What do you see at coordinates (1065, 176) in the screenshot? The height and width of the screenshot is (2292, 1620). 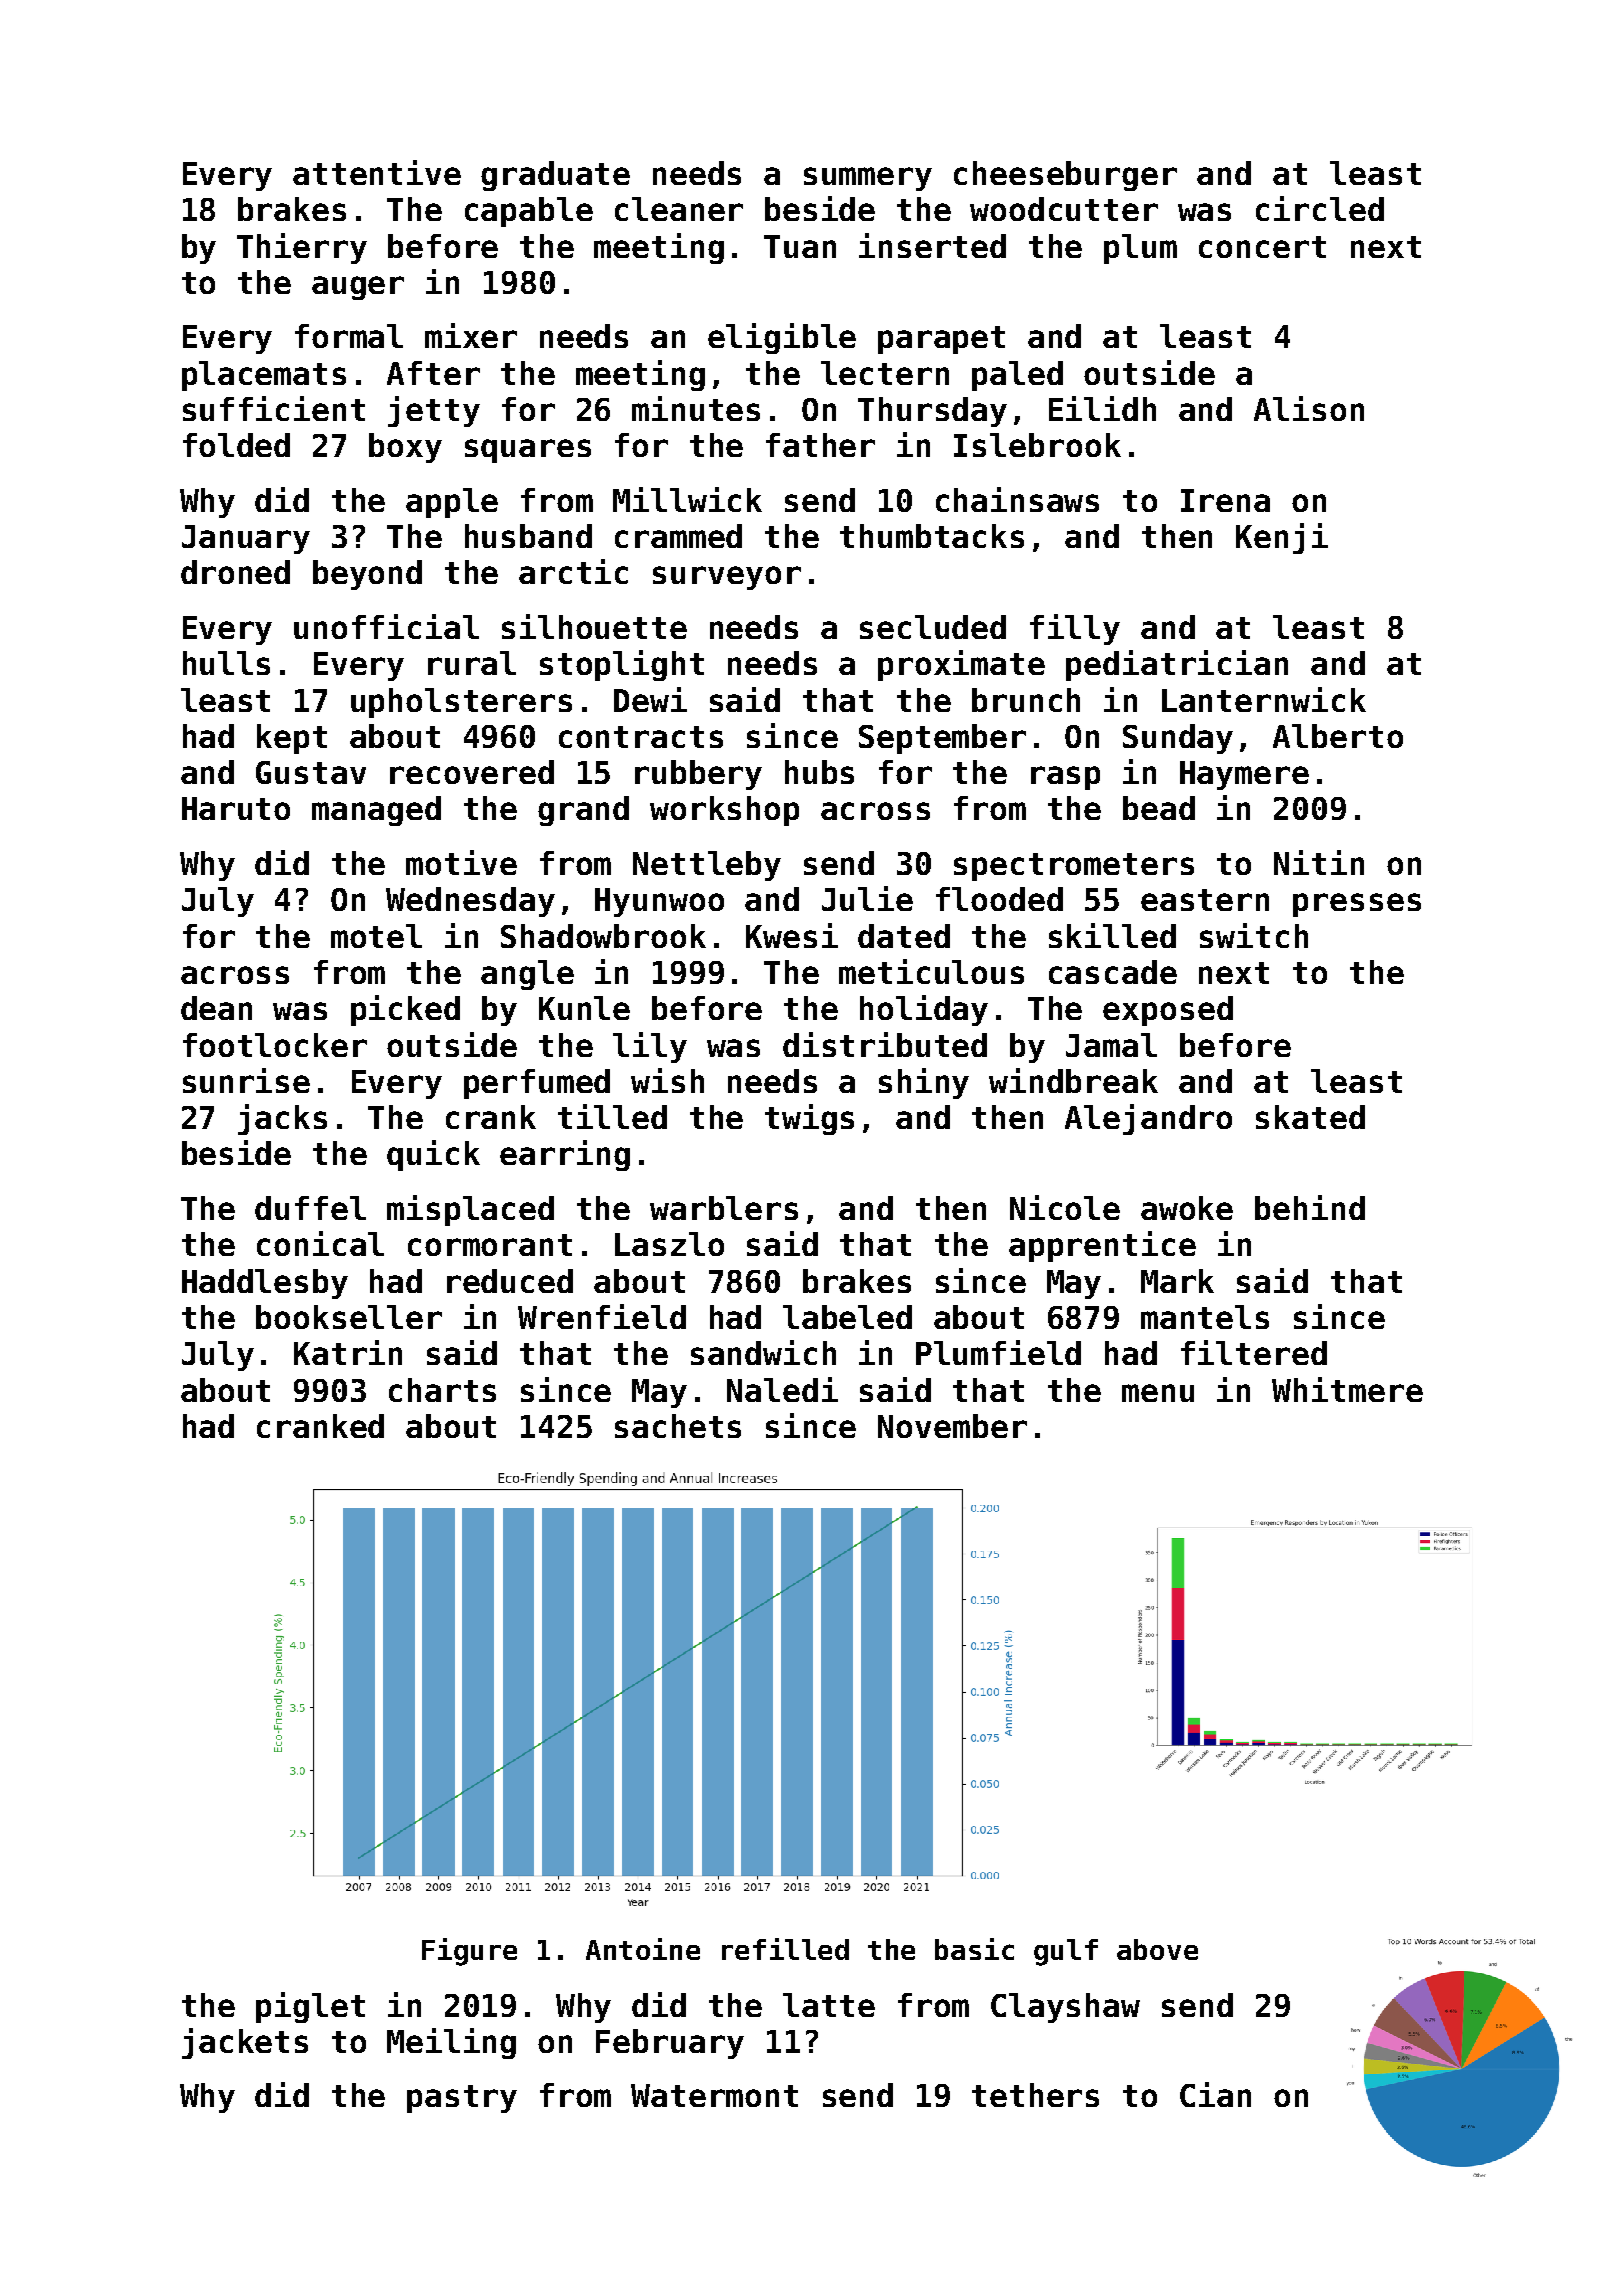 I see `cheeseburger` at bounding box center [1065, 176].
